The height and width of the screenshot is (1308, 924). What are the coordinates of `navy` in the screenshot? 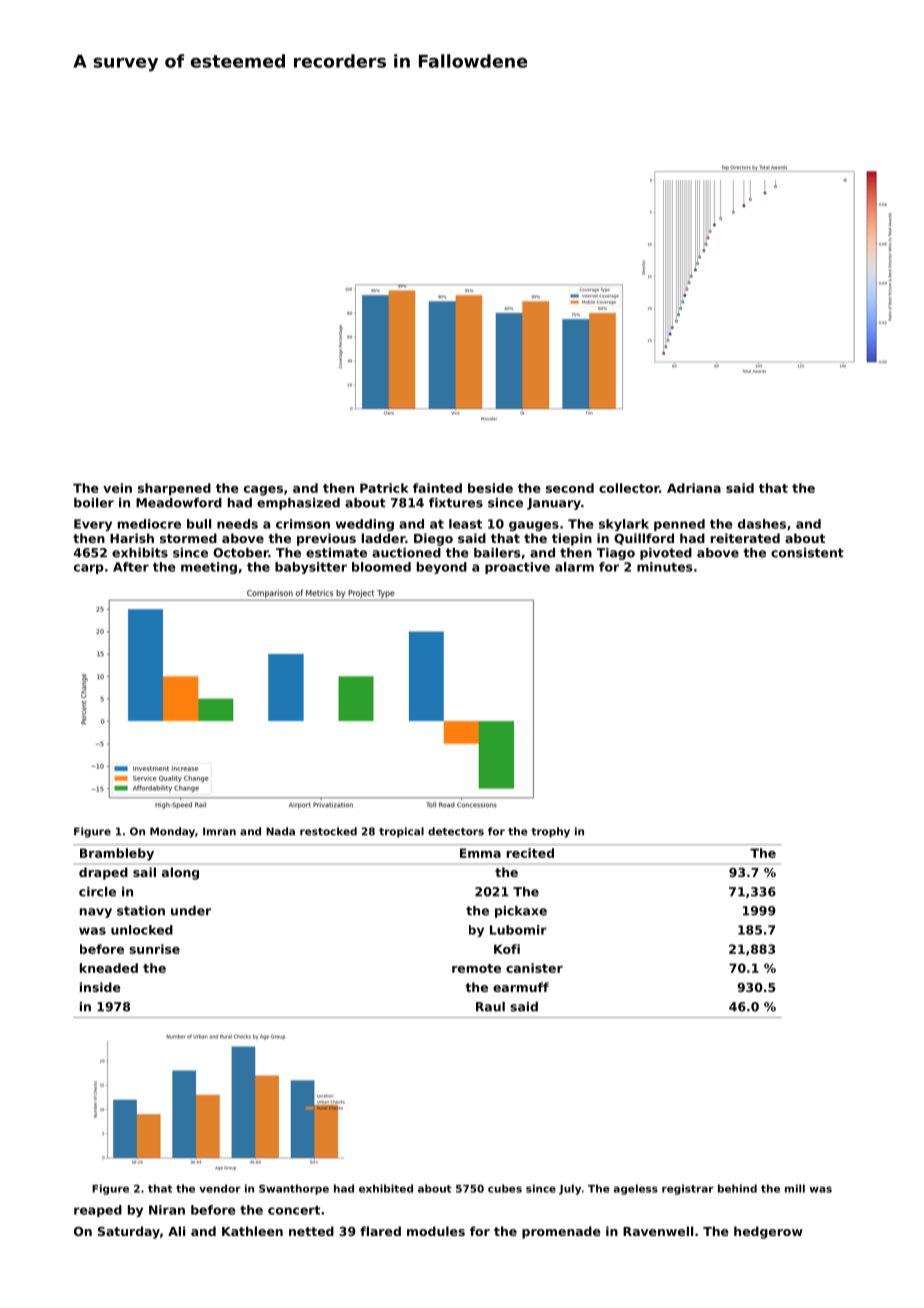 It's located at (96, 913).
